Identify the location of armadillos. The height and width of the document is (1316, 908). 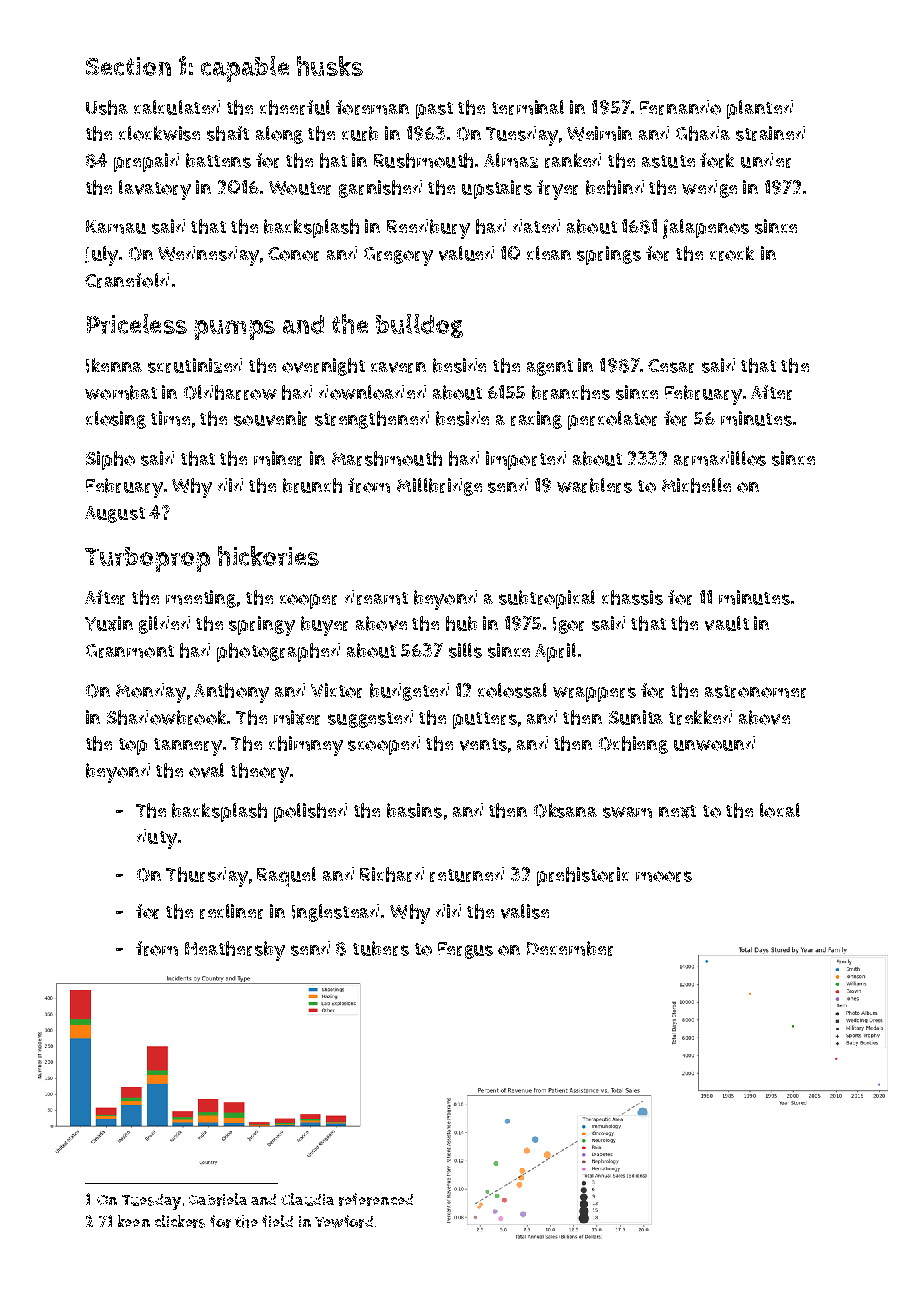
(720, 458).
